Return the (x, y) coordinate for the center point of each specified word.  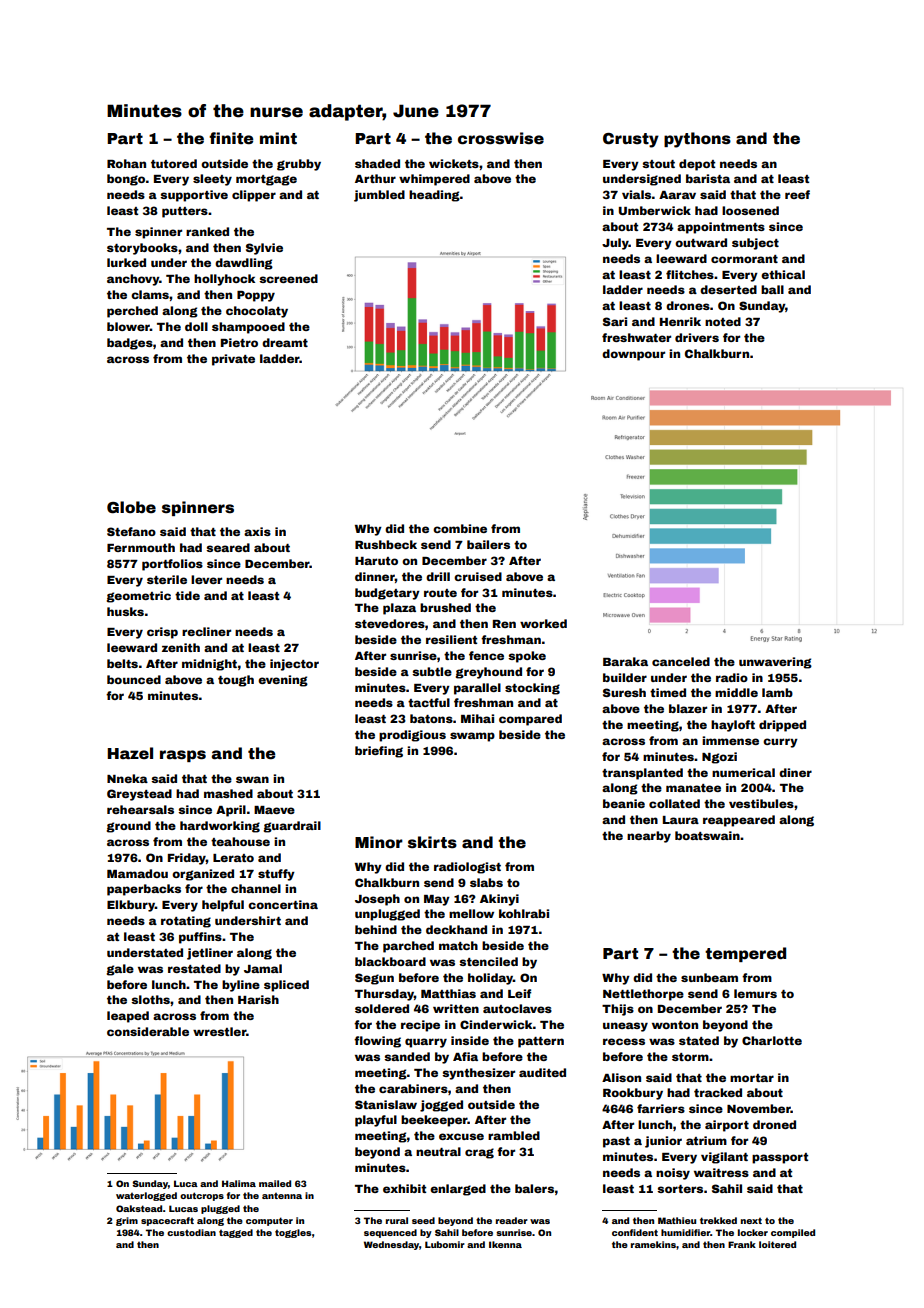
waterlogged (146, 1196)
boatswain (707, 835)
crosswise (501, 138)
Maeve (274, 810)
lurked (126, 262)
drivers (697, 337)
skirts (432, 842)
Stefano (131, 531)
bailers (488, 544)
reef (797, 194)
